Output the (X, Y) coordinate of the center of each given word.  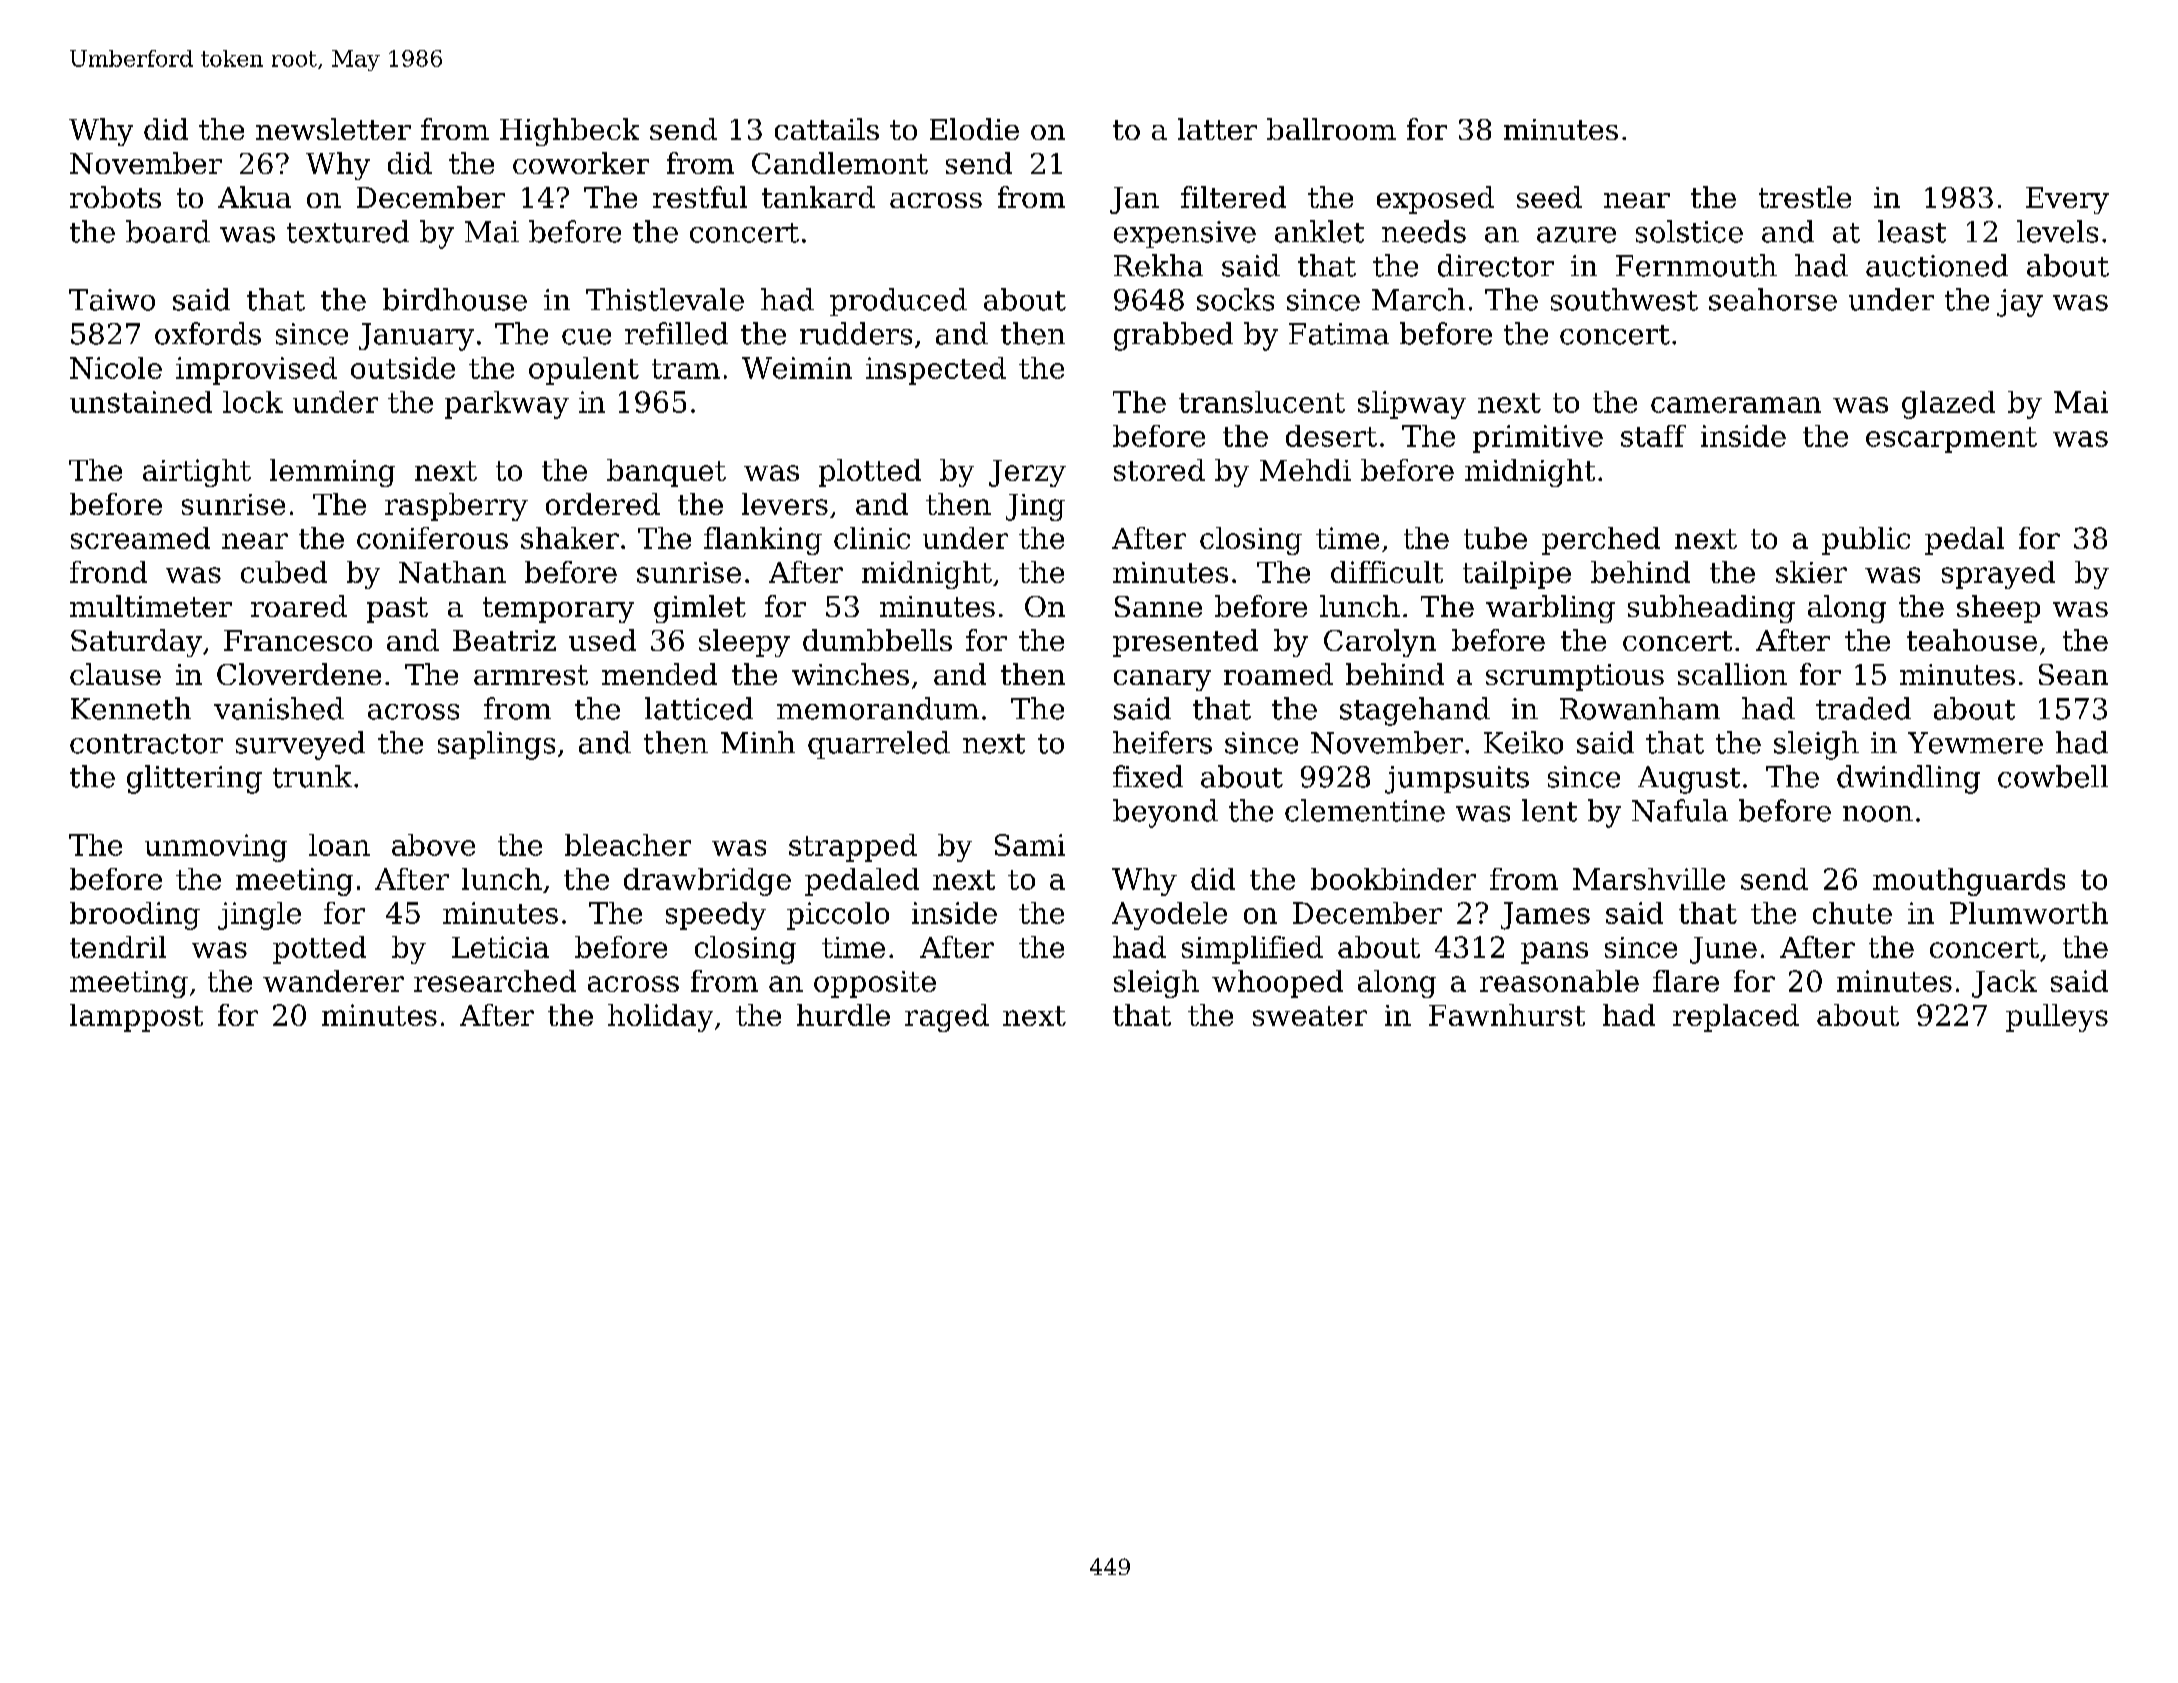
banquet (666, 473)
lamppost (136, 1018)
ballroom (1331, 129)
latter (1217, 129)
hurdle (843, 1015)
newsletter (333, 129)
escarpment (1951, 440)
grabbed (1173, 336)
